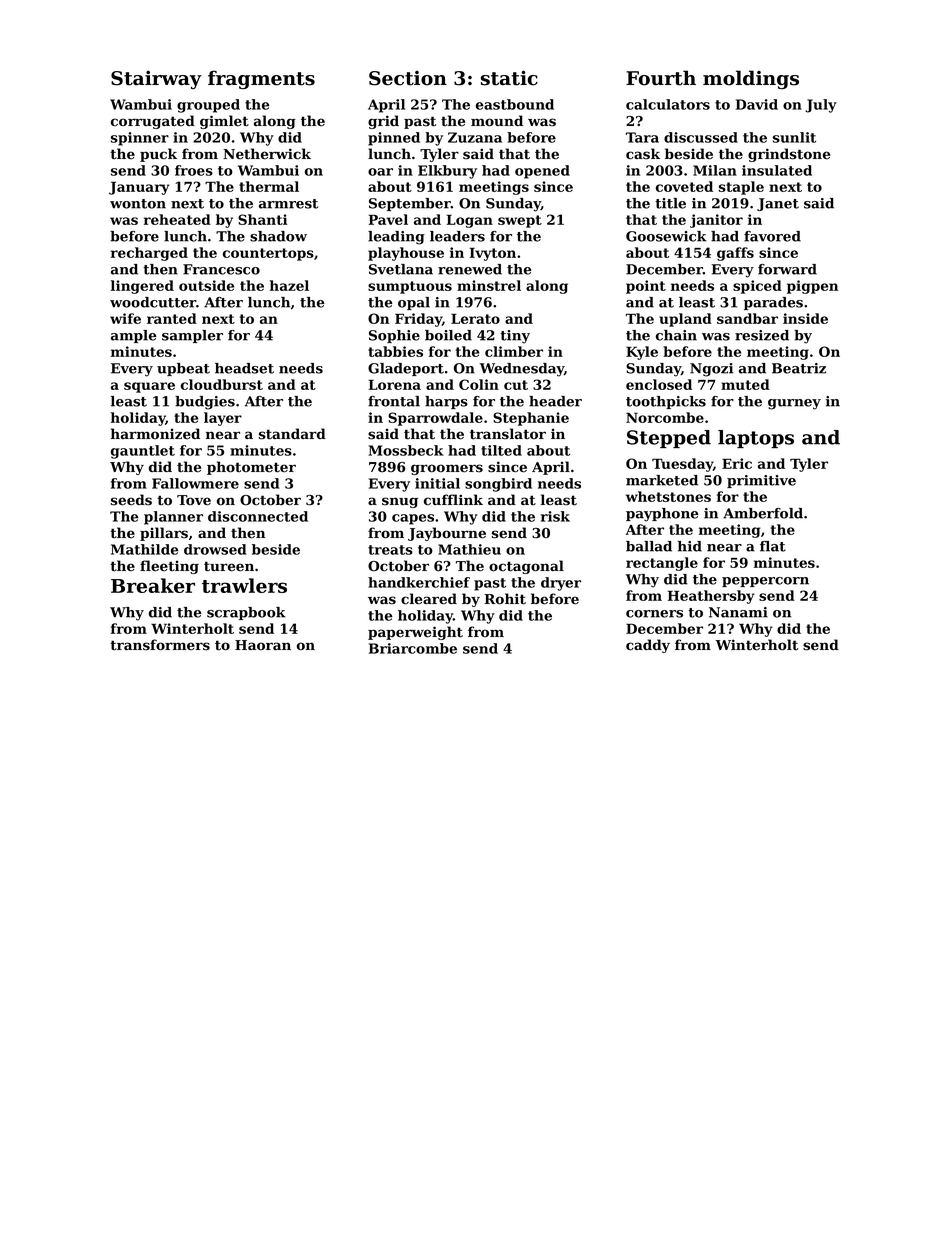 The image size is (952, 1233). I want to click on seeds, so click(131, 500).
